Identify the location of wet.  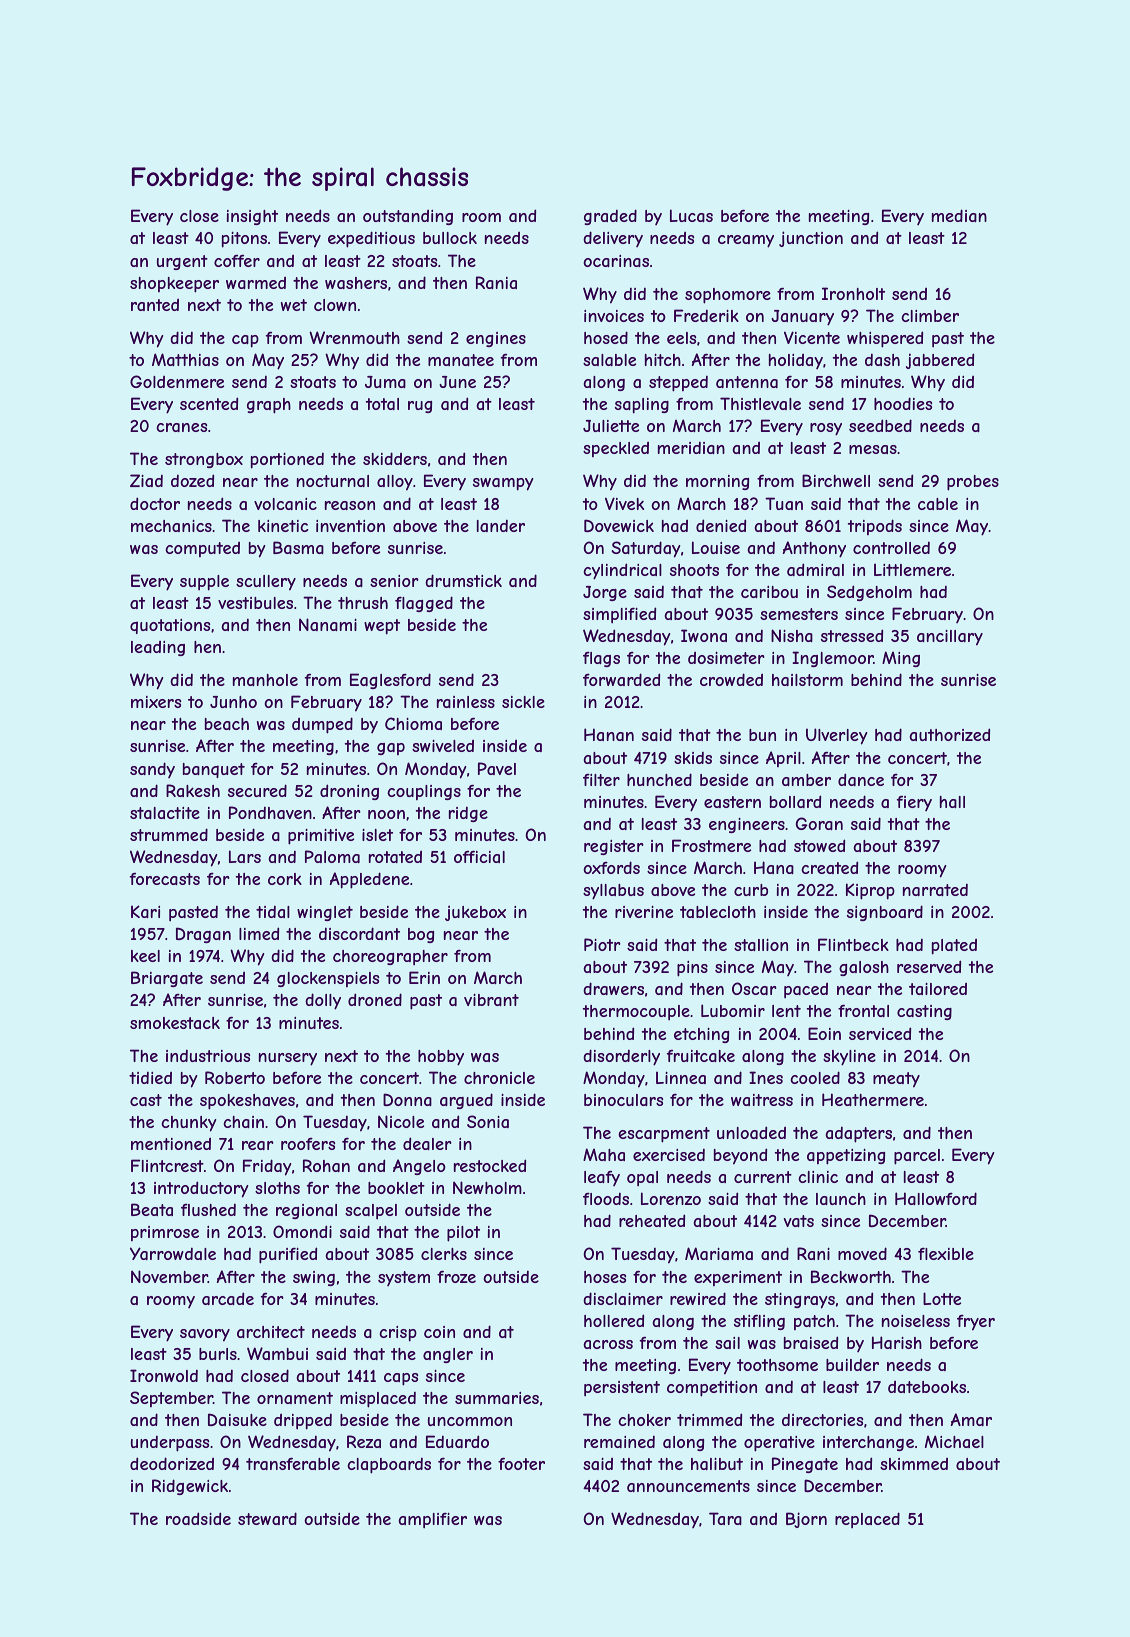
(294, 305).
